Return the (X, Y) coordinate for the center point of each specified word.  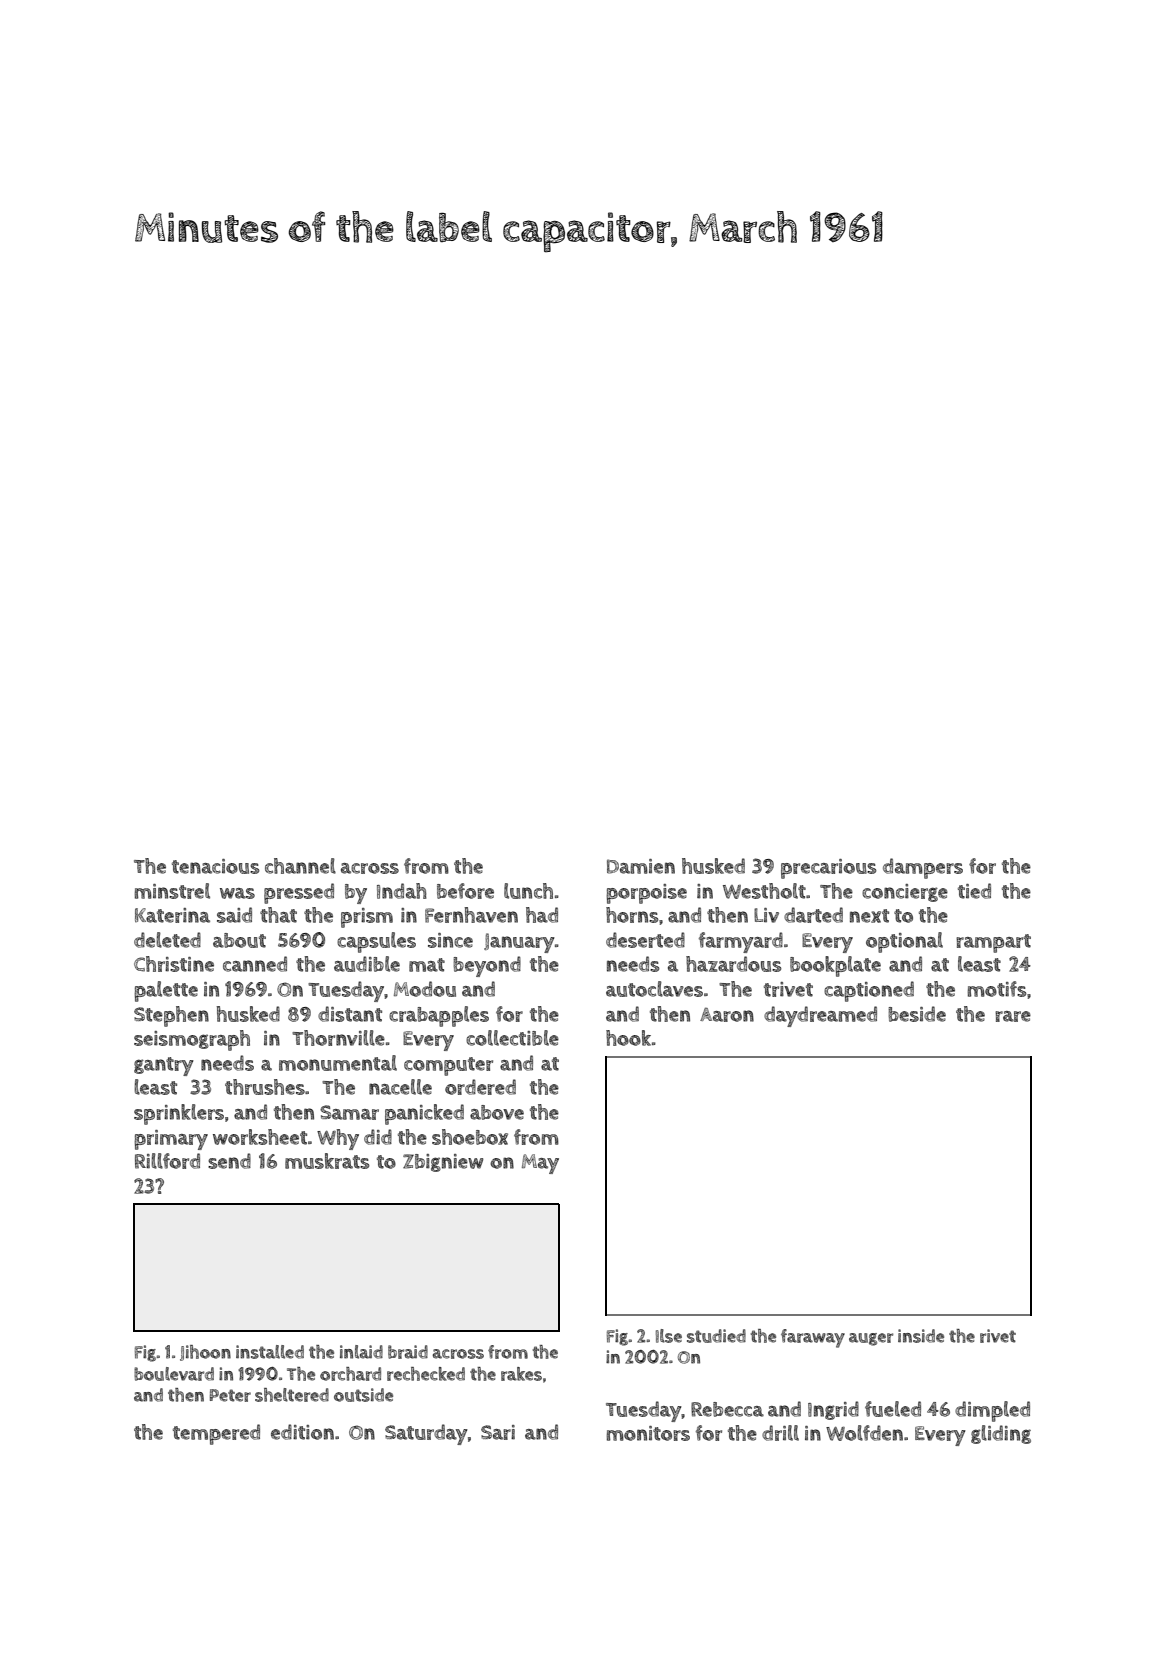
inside (921, 1336)
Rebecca (727, 1409)
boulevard (174, 1374)
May (540, 1164)
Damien (641, 866)
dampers (923, 868)
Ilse (669, 1336)
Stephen (171, 1016)
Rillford (167, 1161)
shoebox (470, 1137)
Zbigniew (443, 1163)
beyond (487, 966)
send (229, 1161)
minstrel (172, 891)
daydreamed (820, 1016)
